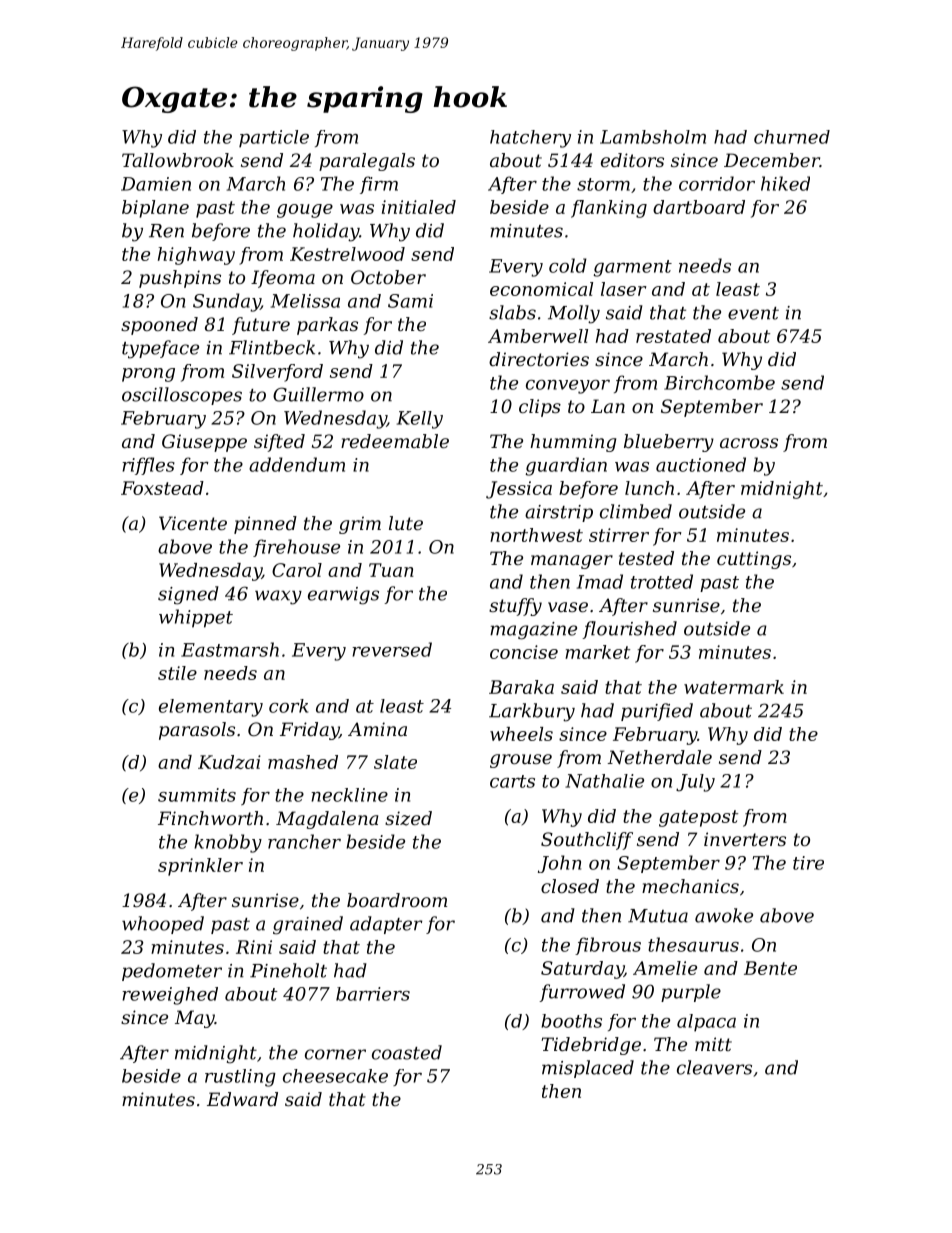  I want to click on Ren, so click(166, 231).
